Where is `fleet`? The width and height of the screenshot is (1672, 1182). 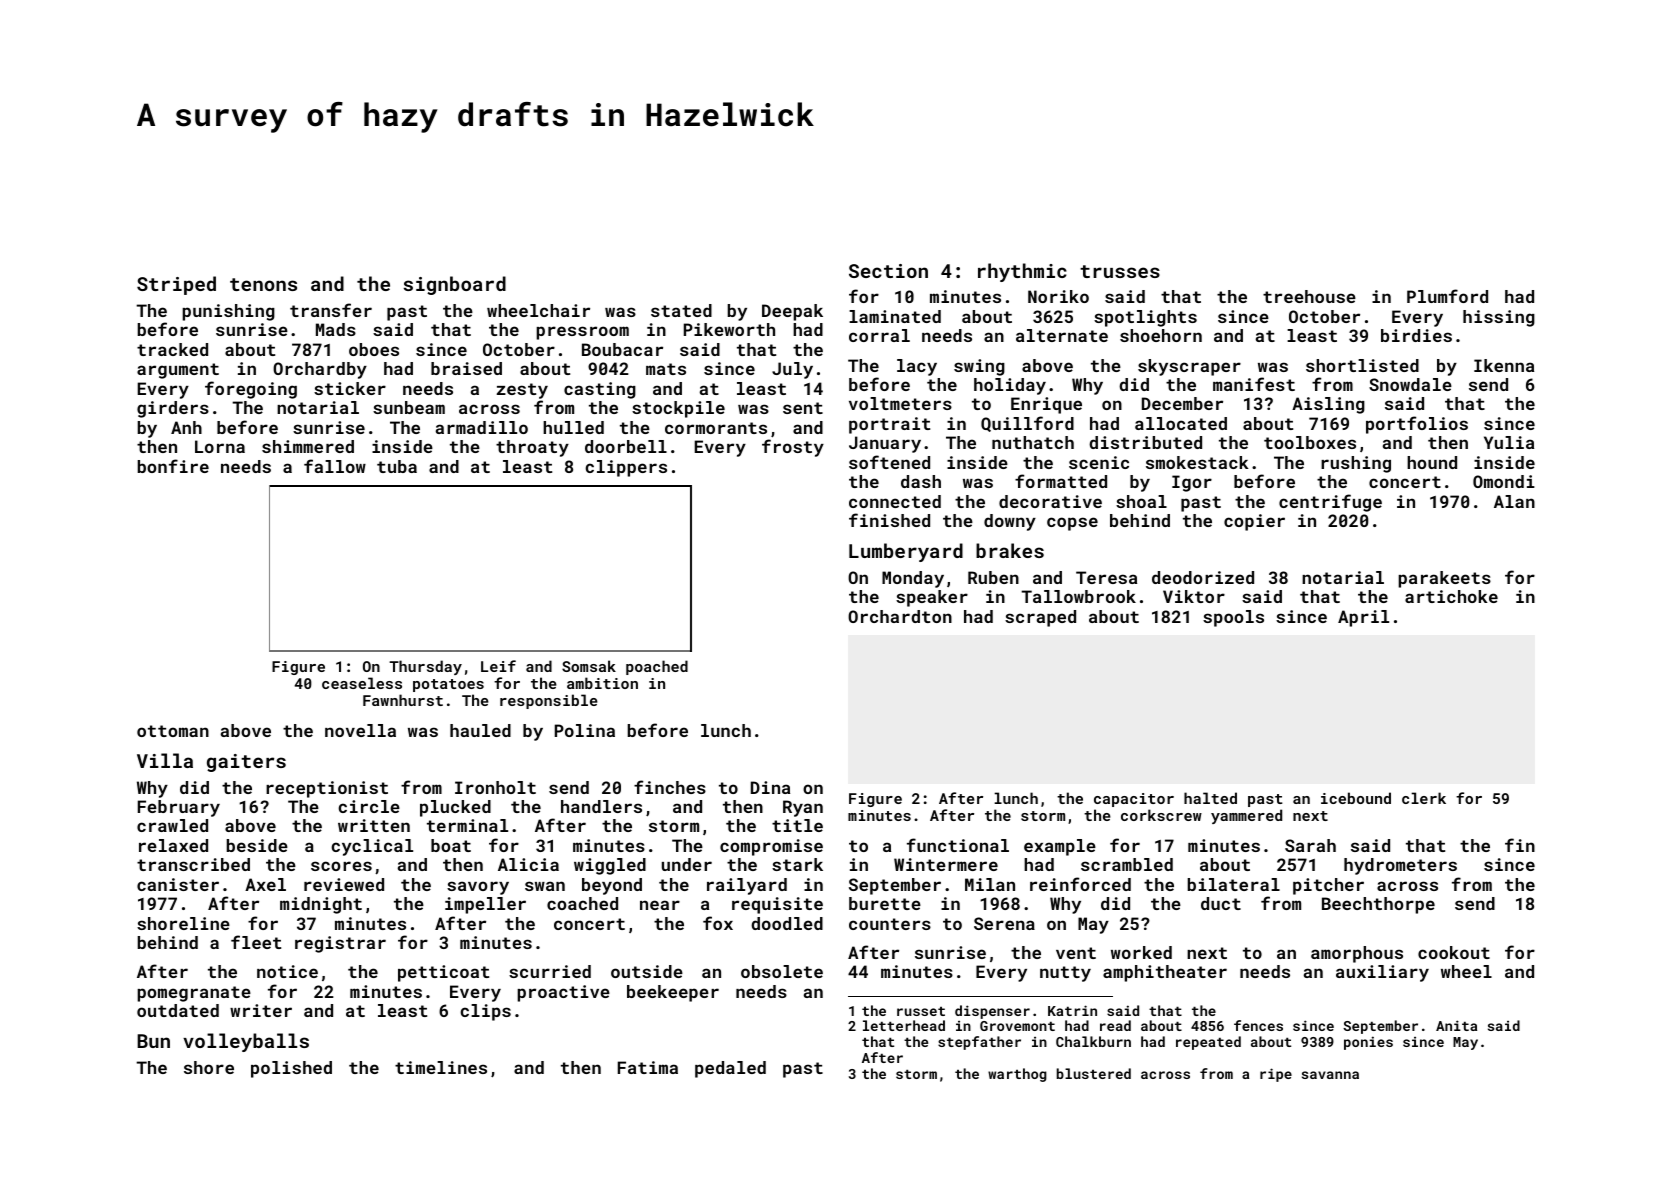 fleet is located at coordinates (256, 942).
